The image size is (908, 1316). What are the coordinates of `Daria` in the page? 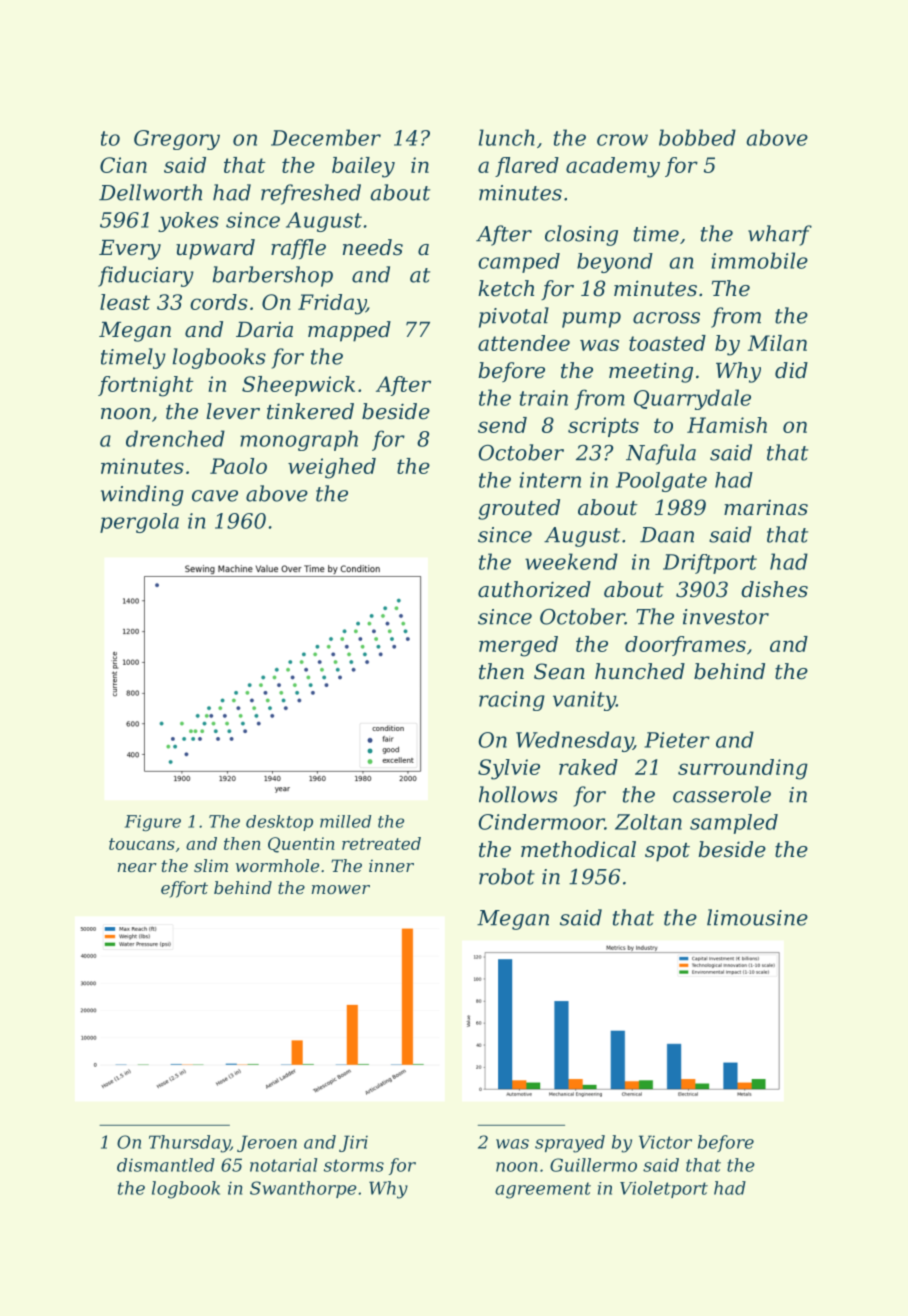 It's located at (264, 329).
